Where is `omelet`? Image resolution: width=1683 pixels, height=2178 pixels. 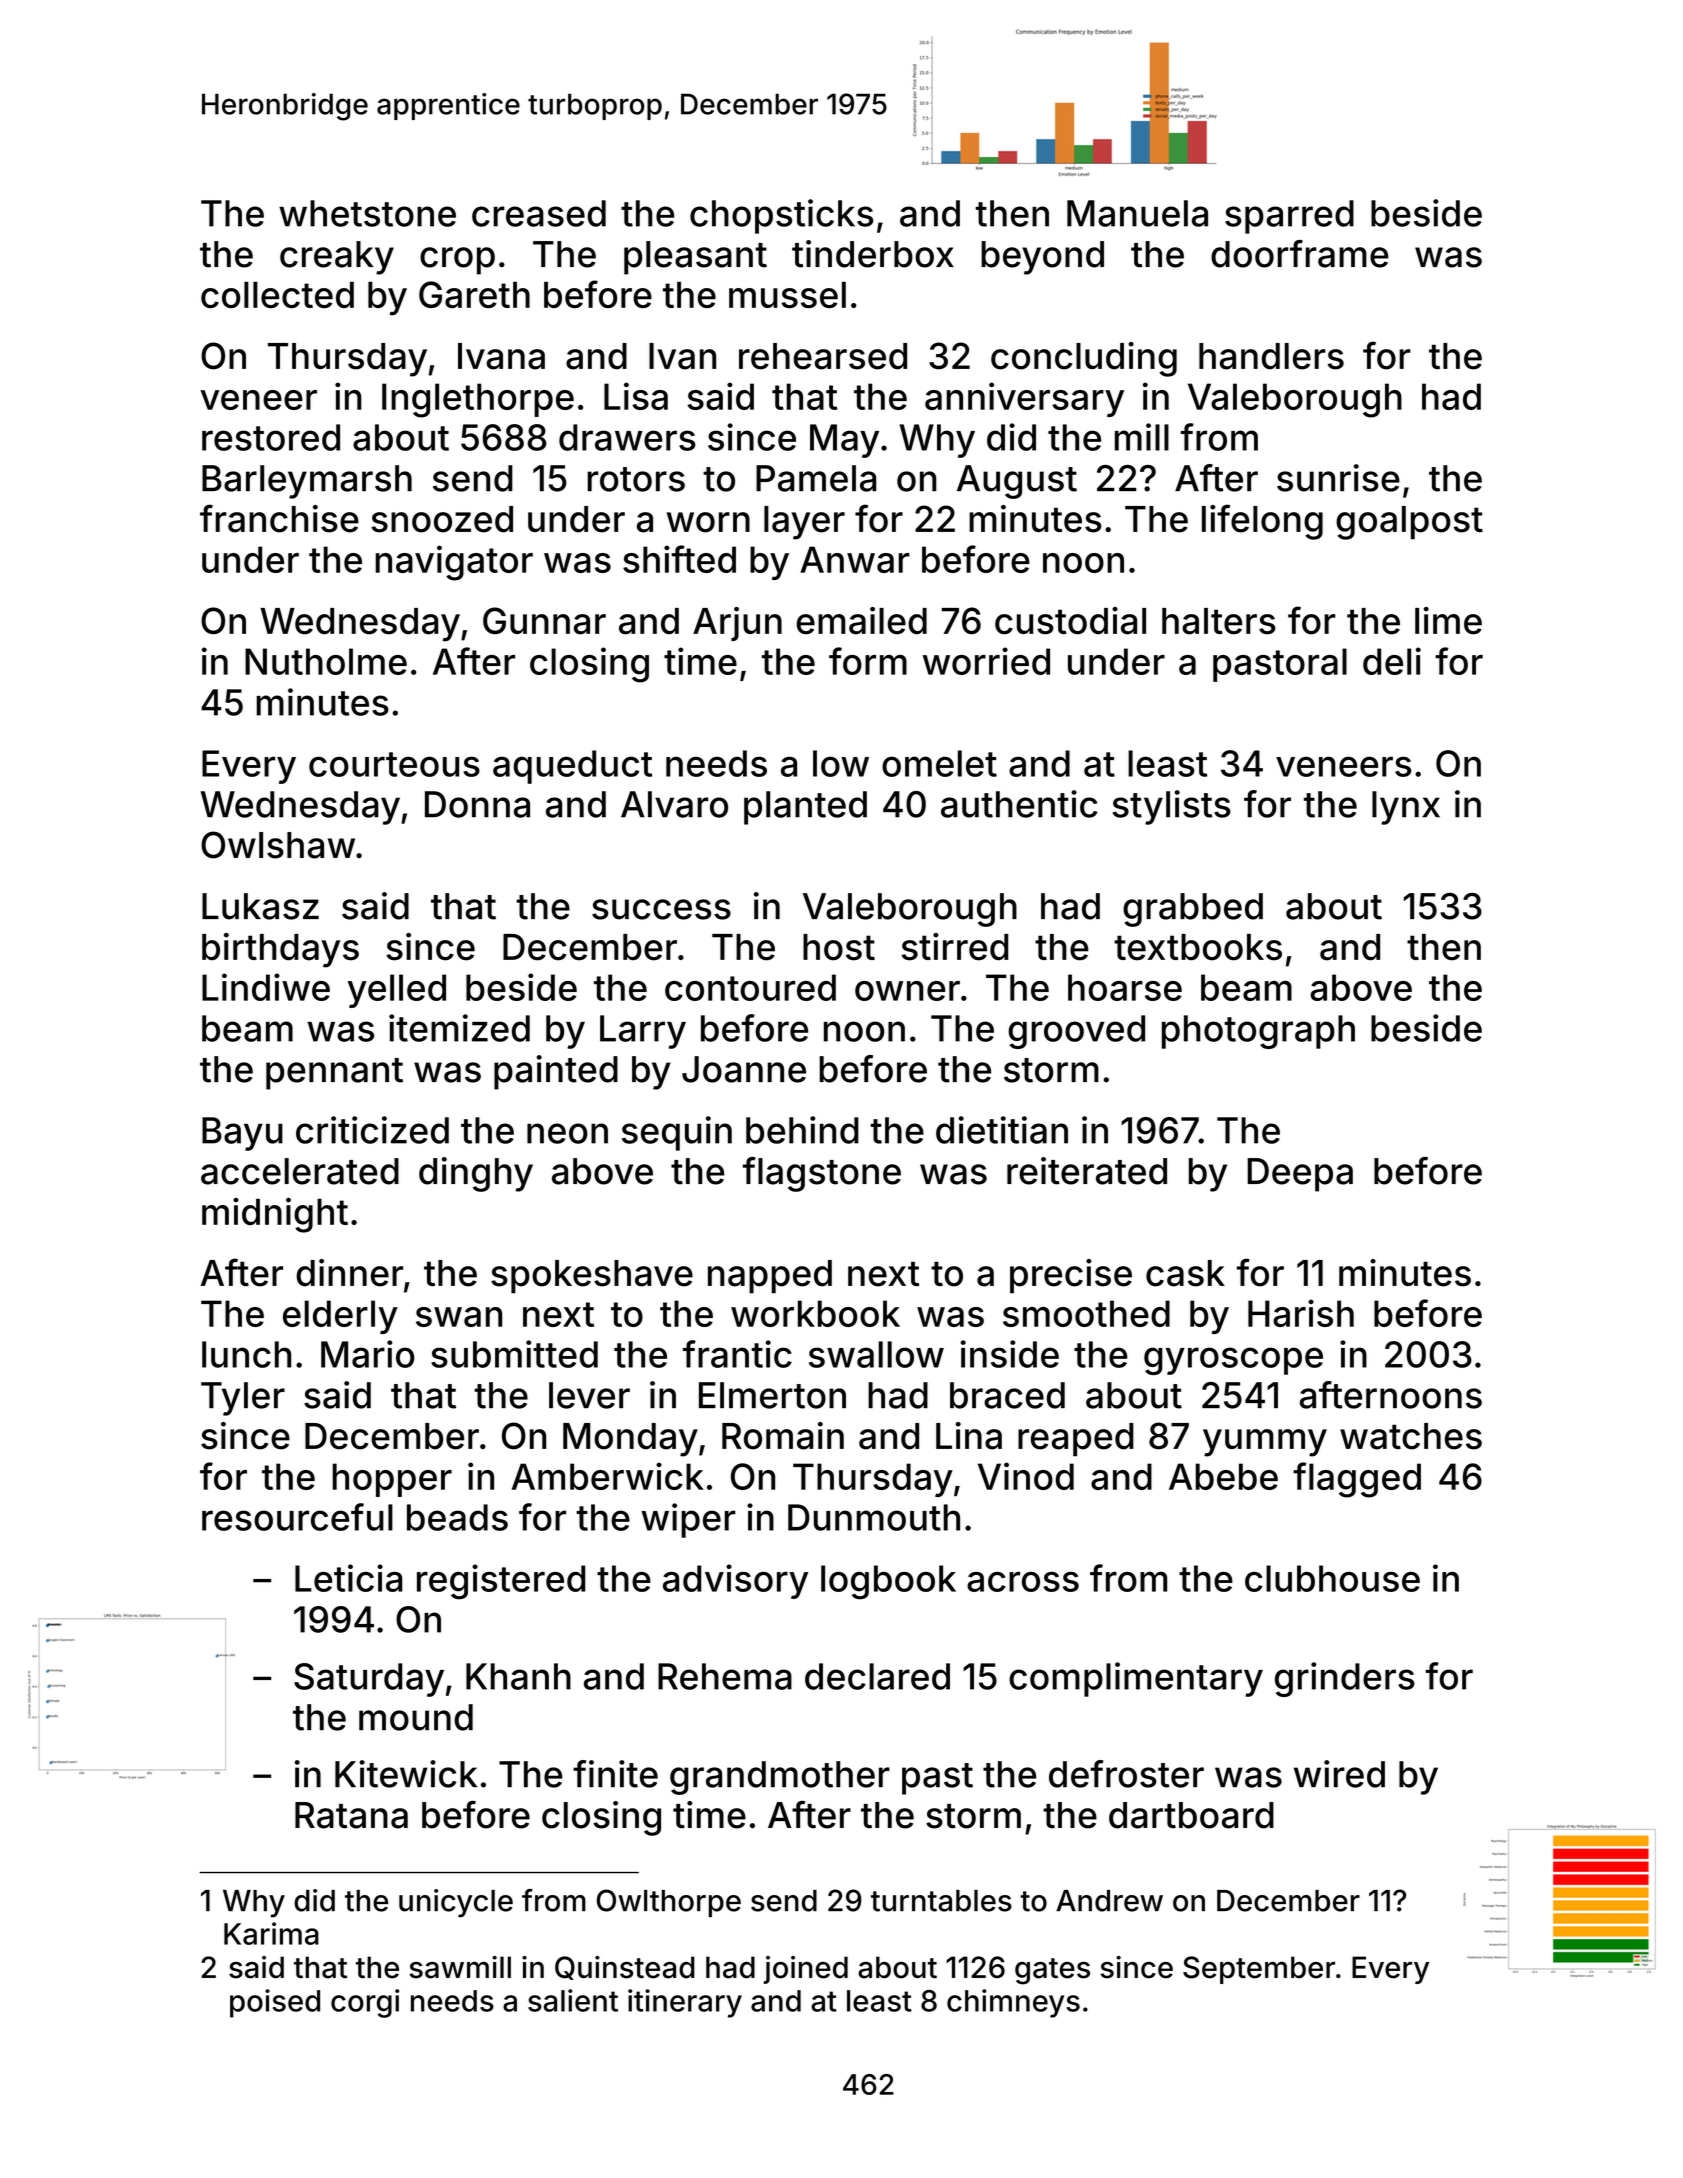
omelet is located at coordinates (939, 763).
